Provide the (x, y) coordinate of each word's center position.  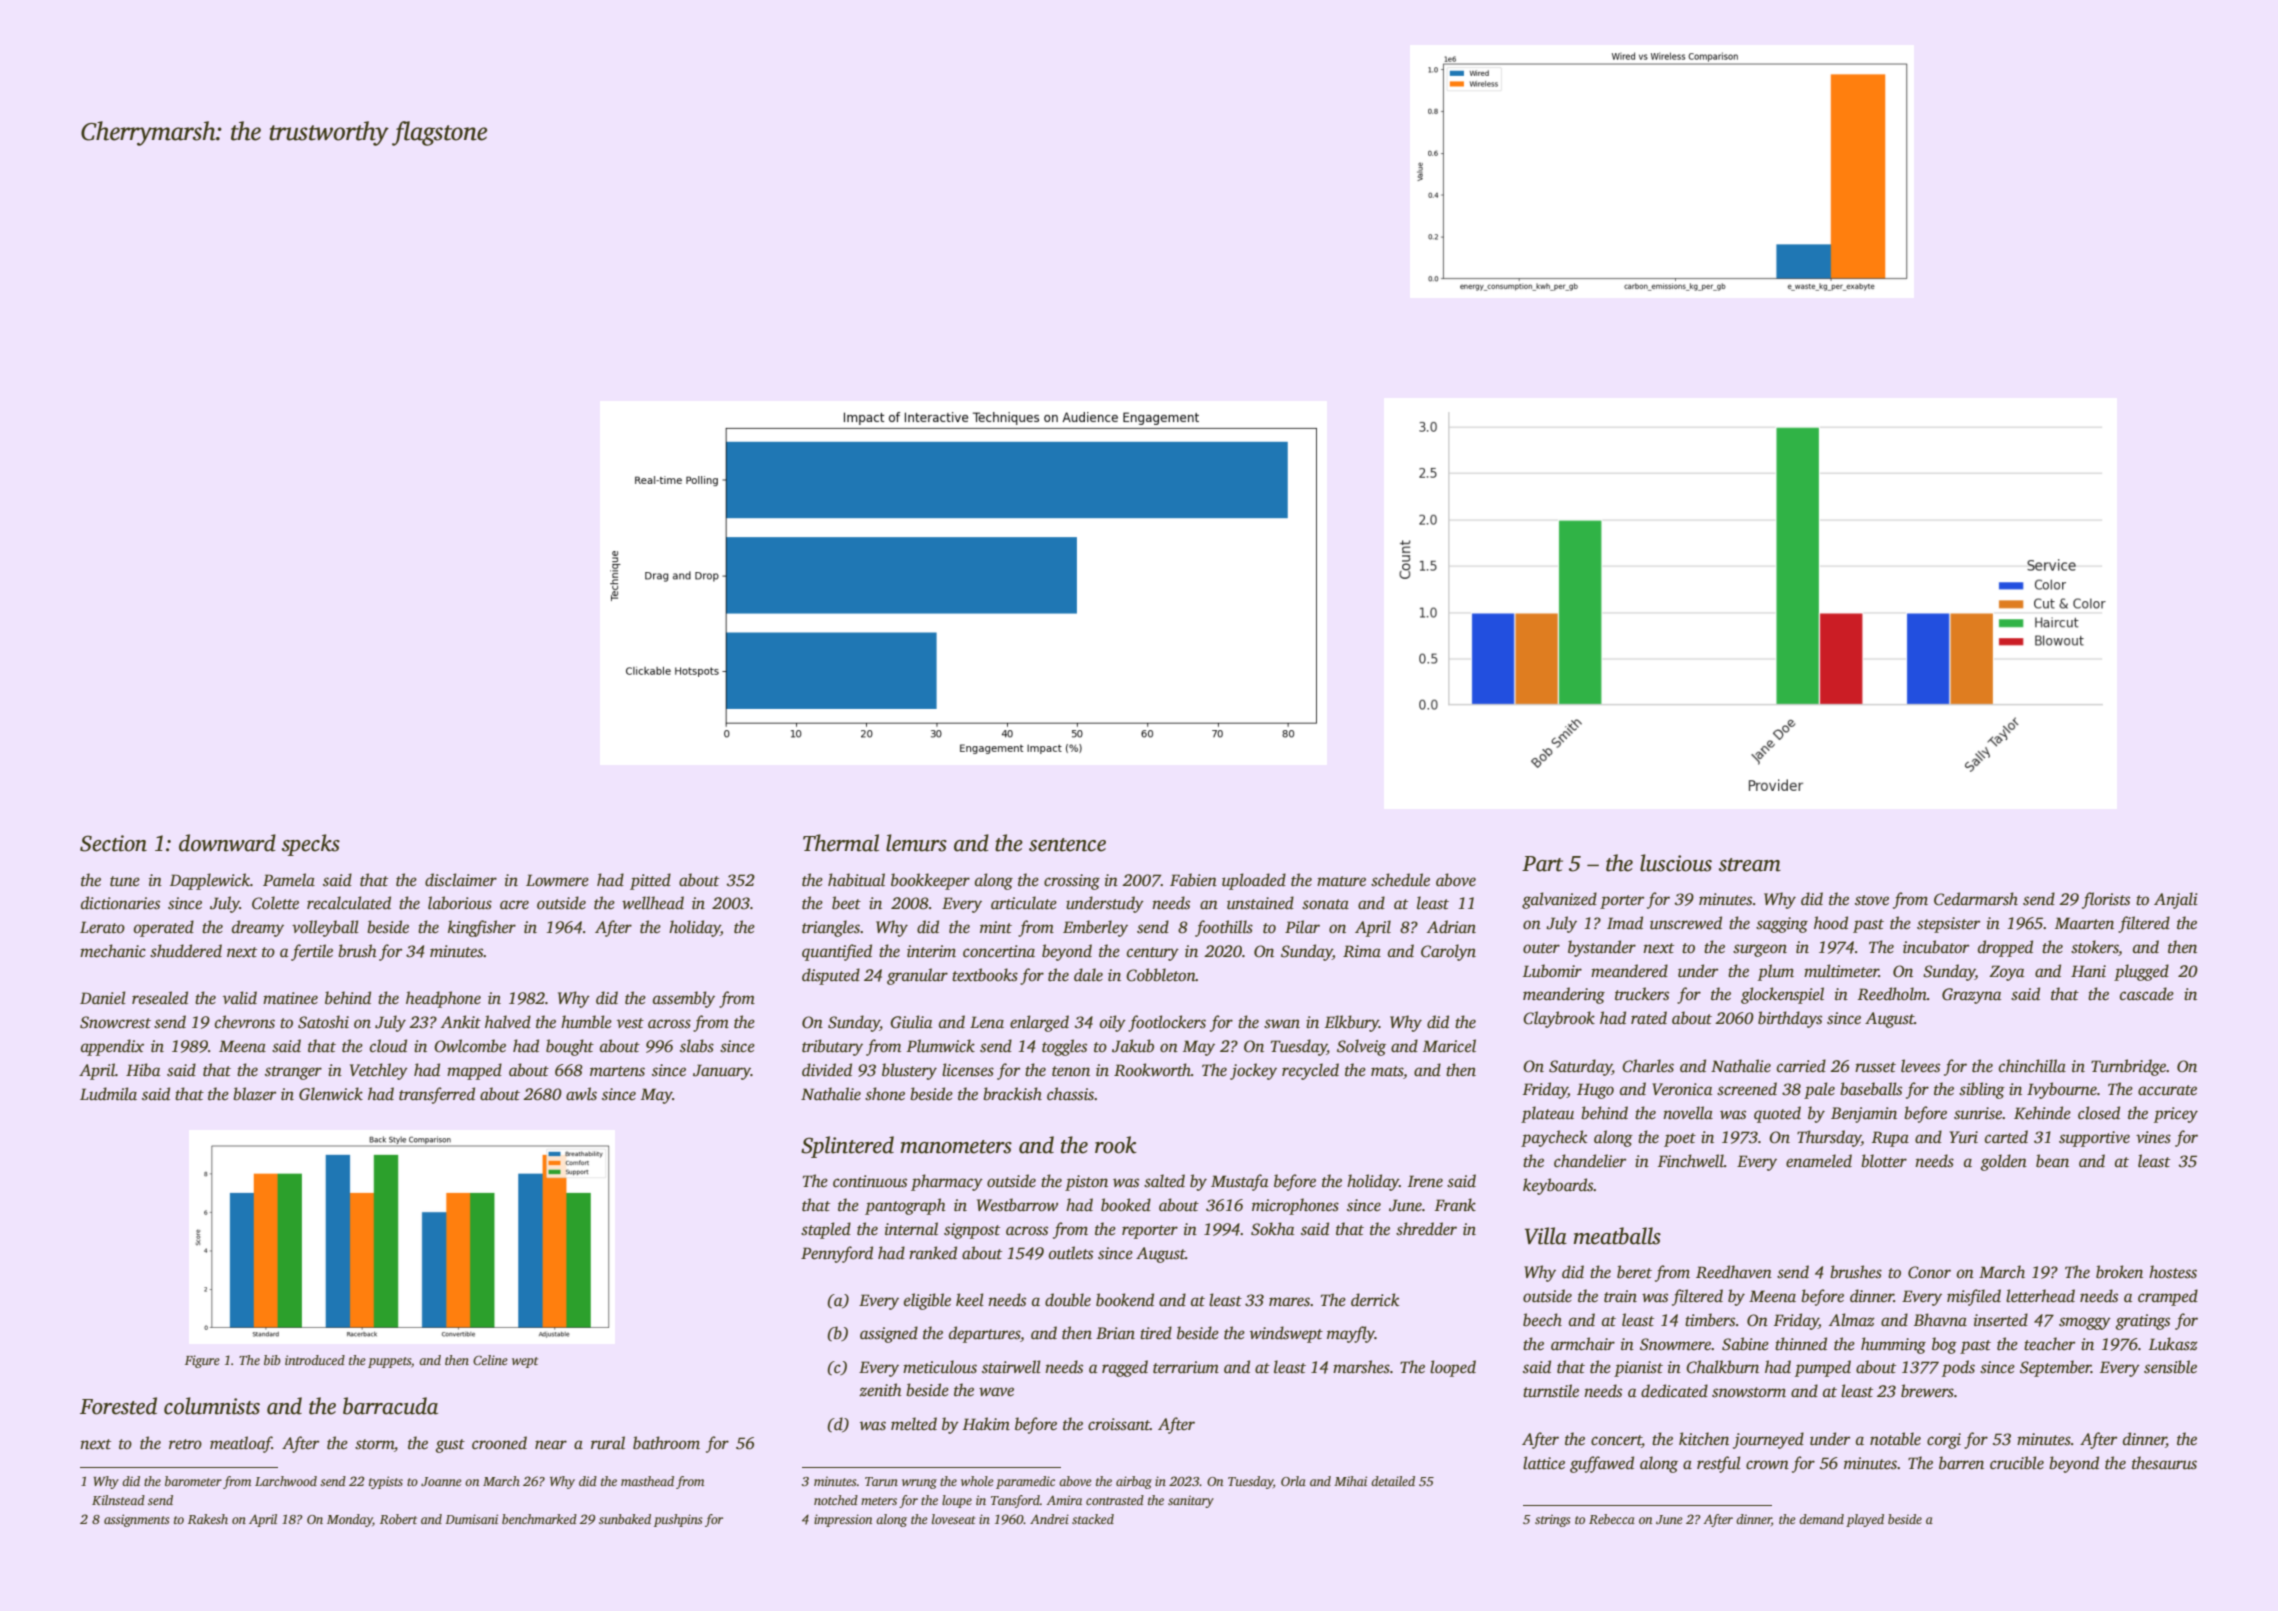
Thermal (841, 843)
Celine (490, 1360)
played (1865, 1520)
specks (311, 845)
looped (1453, 1368)
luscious (1676, 863)
